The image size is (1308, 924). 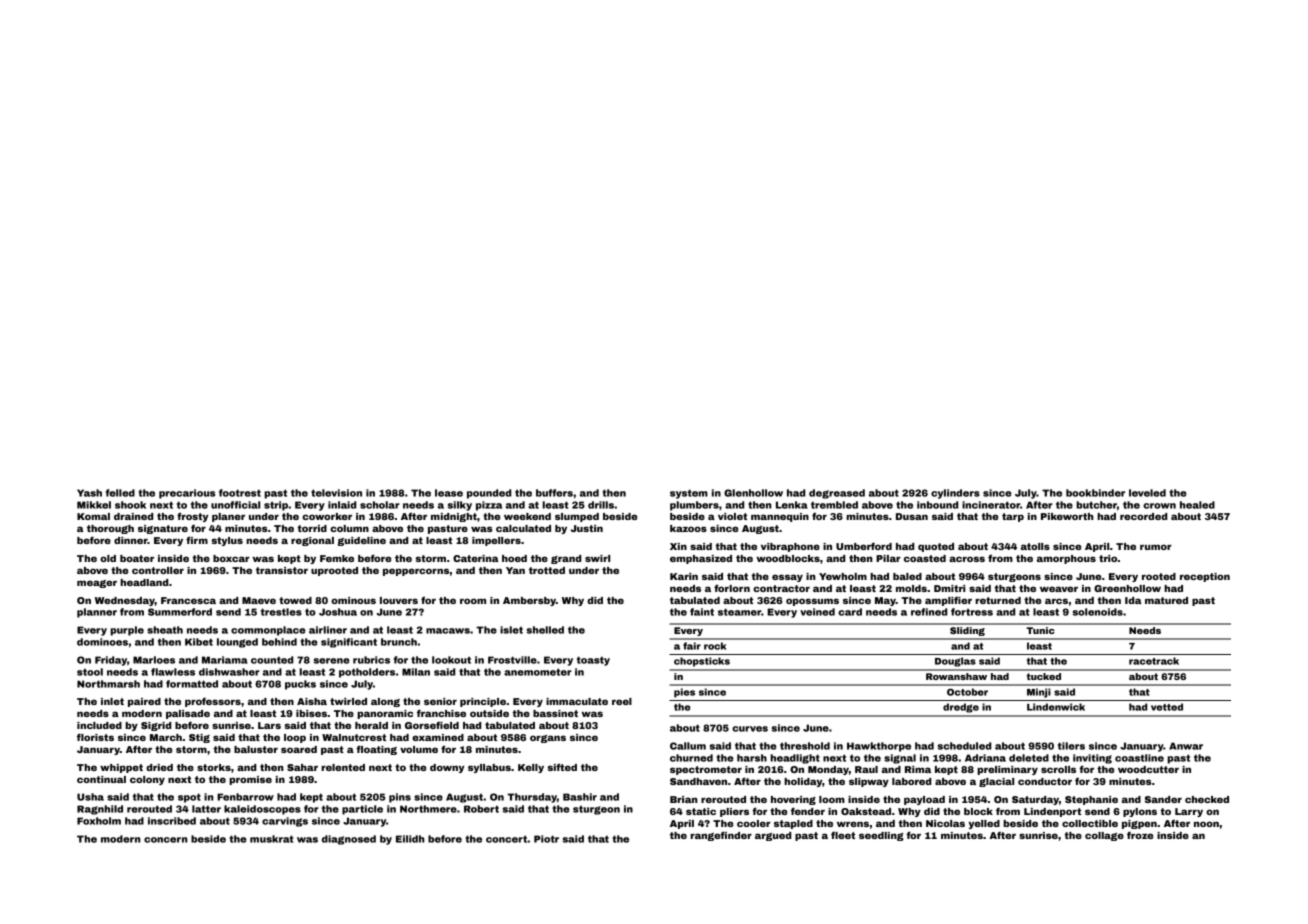 What do you see at coordinates (688, 746) in the screenshot?
I see `Callum` at bounding box center [688, 746].
